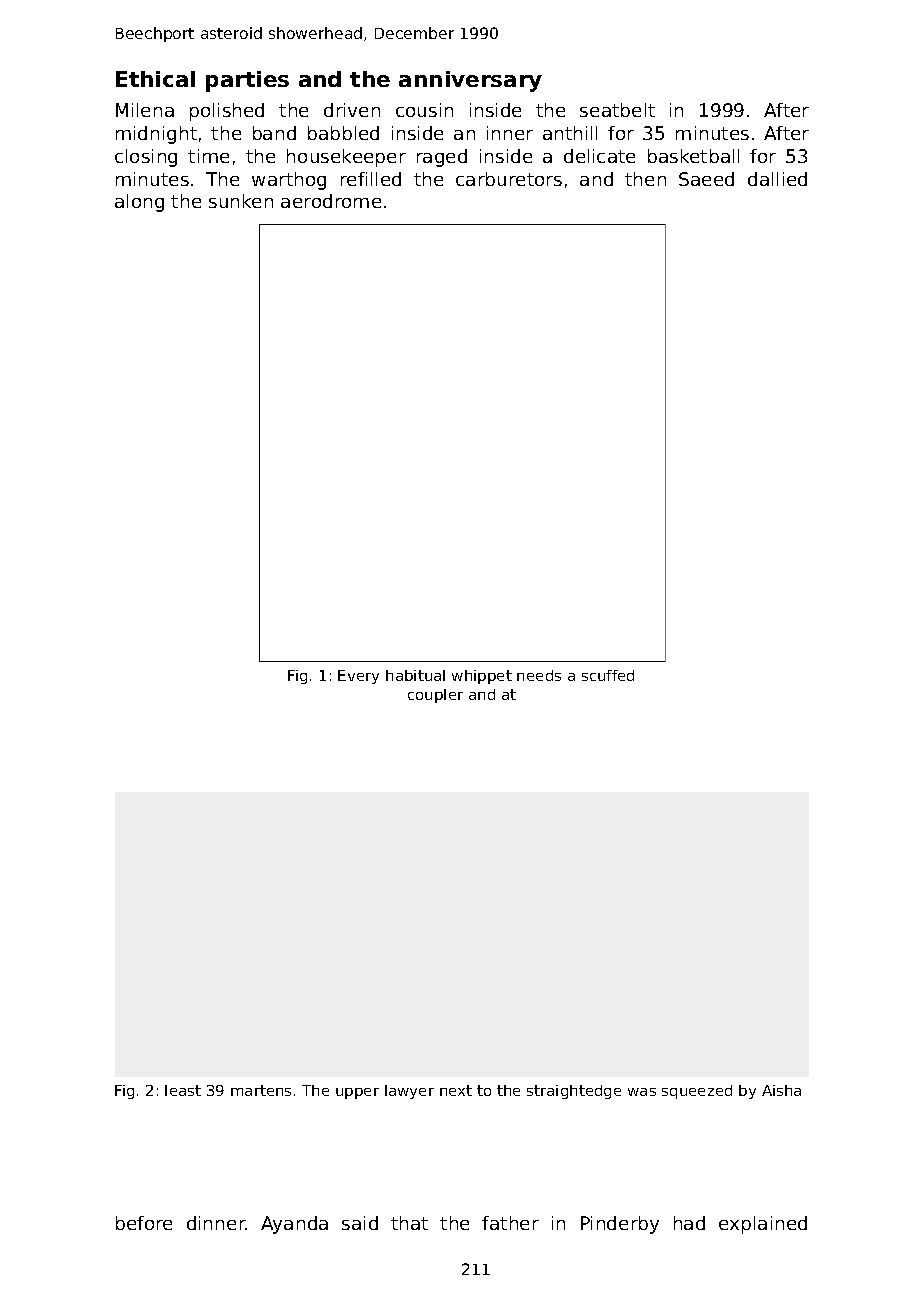  Describe the element at coordinates (144, 1223) in the image. I see `before` at that location.
